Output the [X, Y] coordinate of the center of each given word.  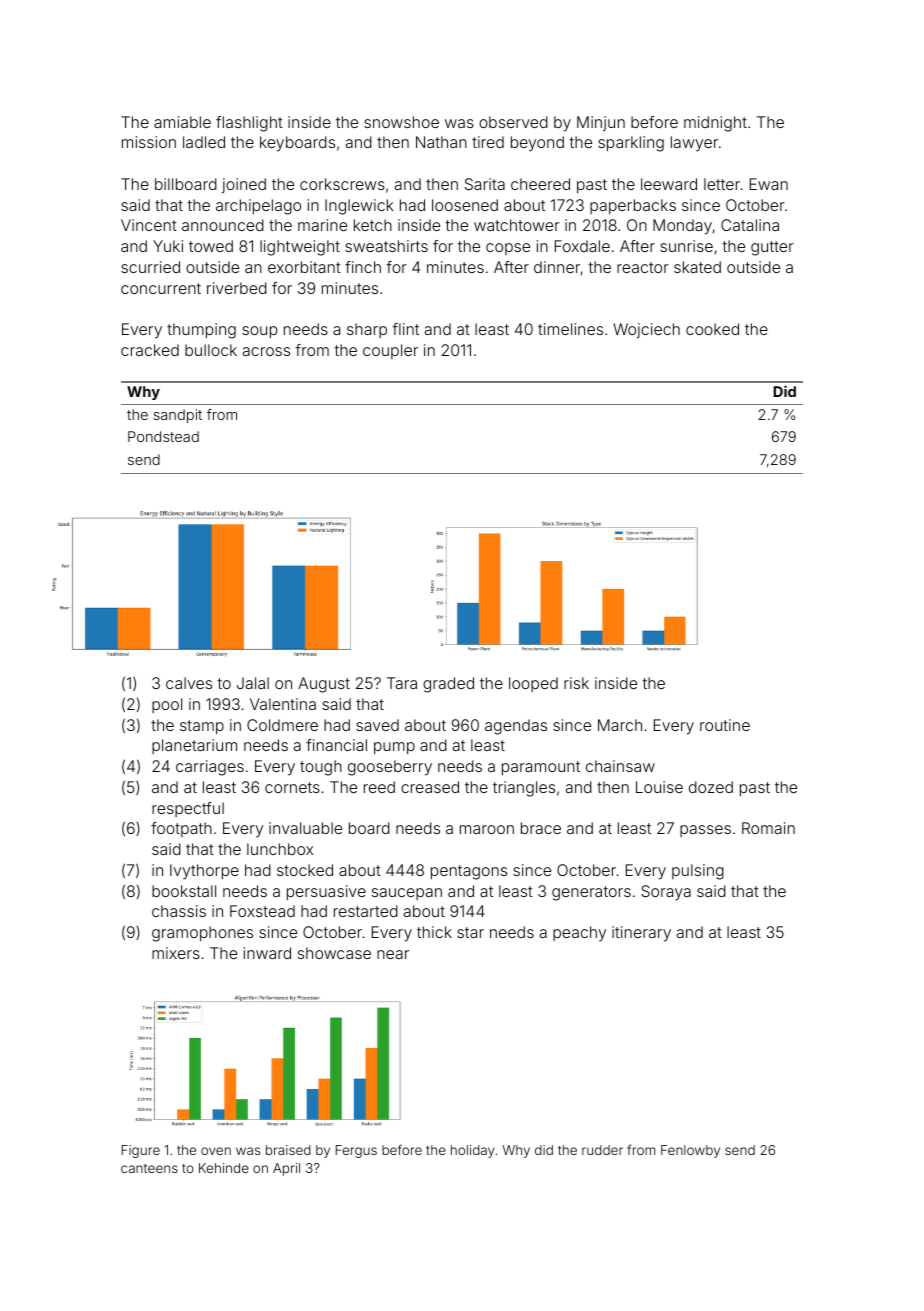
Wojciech [646, 330]
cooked [712, 329]
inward [267, 953]
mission [149, 142]
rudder [602, 1150]
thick [434, 932]
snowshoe [401, 122]
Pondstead [163, 436]
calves [189, 683]
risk [576, 683]
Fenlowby [690, 1151]
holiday [473, 1151]
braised [288, 1150]
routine [725, 725]
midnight [715, 124]
